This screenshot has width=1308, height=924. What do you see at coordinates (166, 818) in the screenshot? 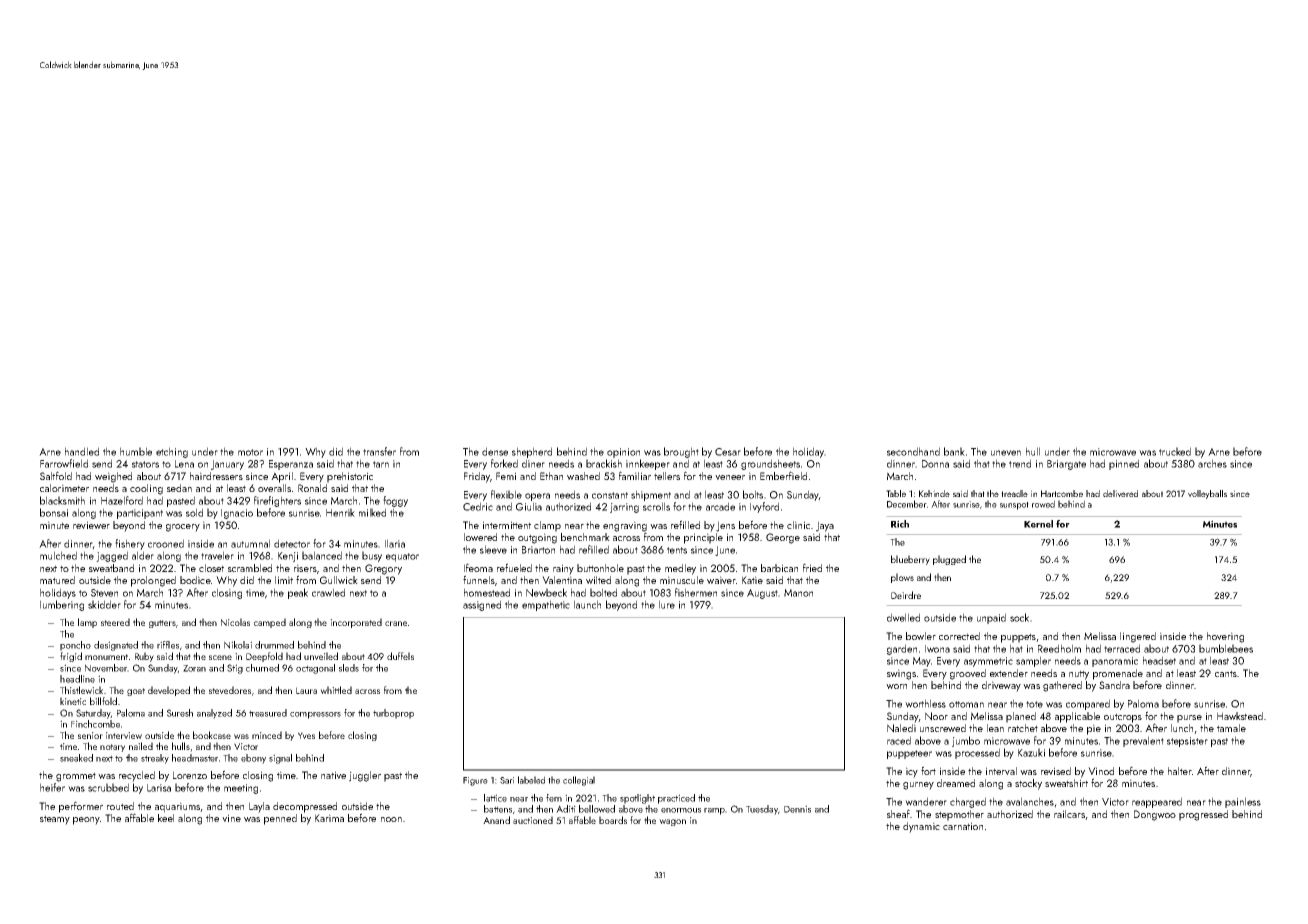
I see `keel` at bounding box center [166, 818].
